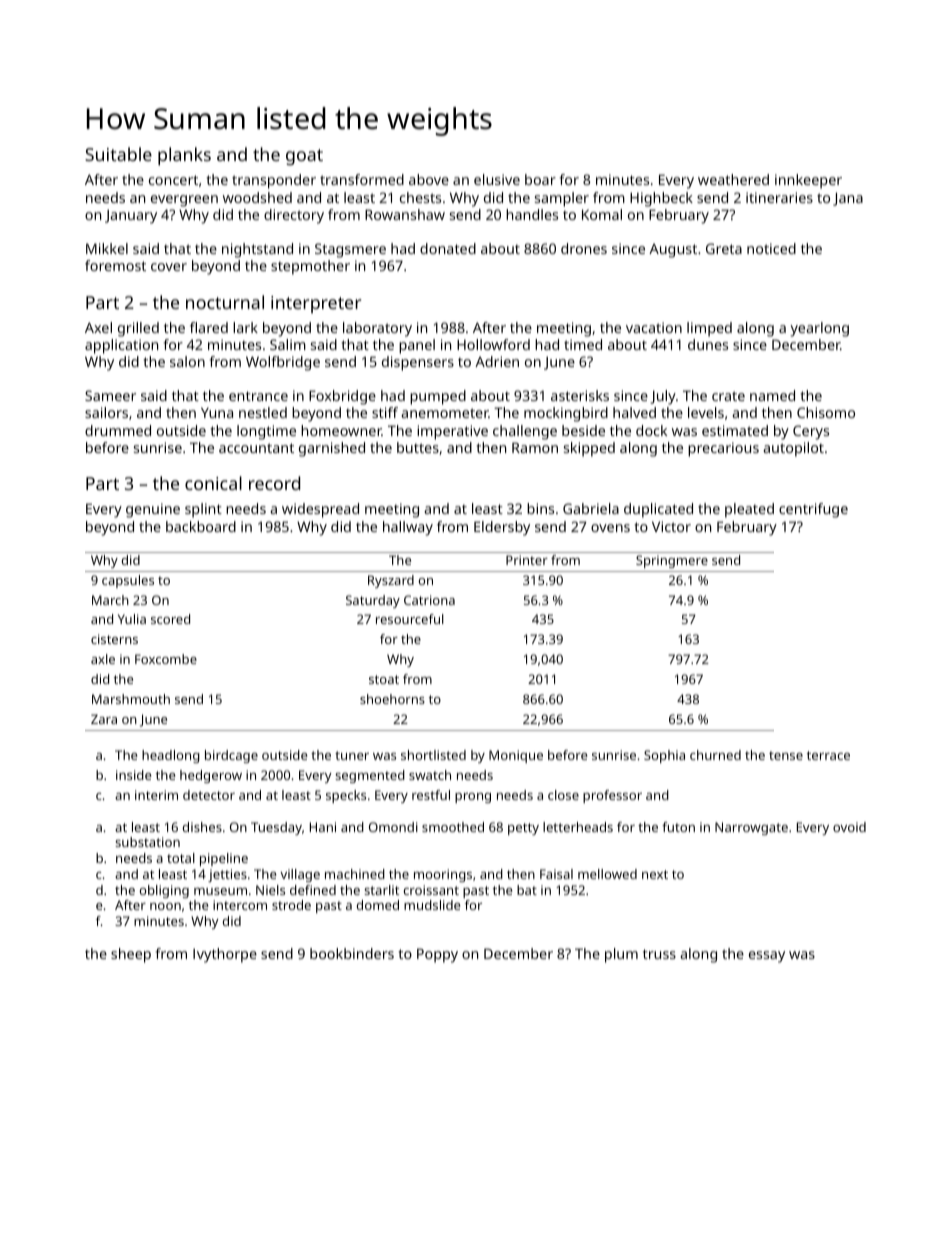 The height and width of the screenshot is (1233, 952). I want to click on weathered, so click(733, 179).
